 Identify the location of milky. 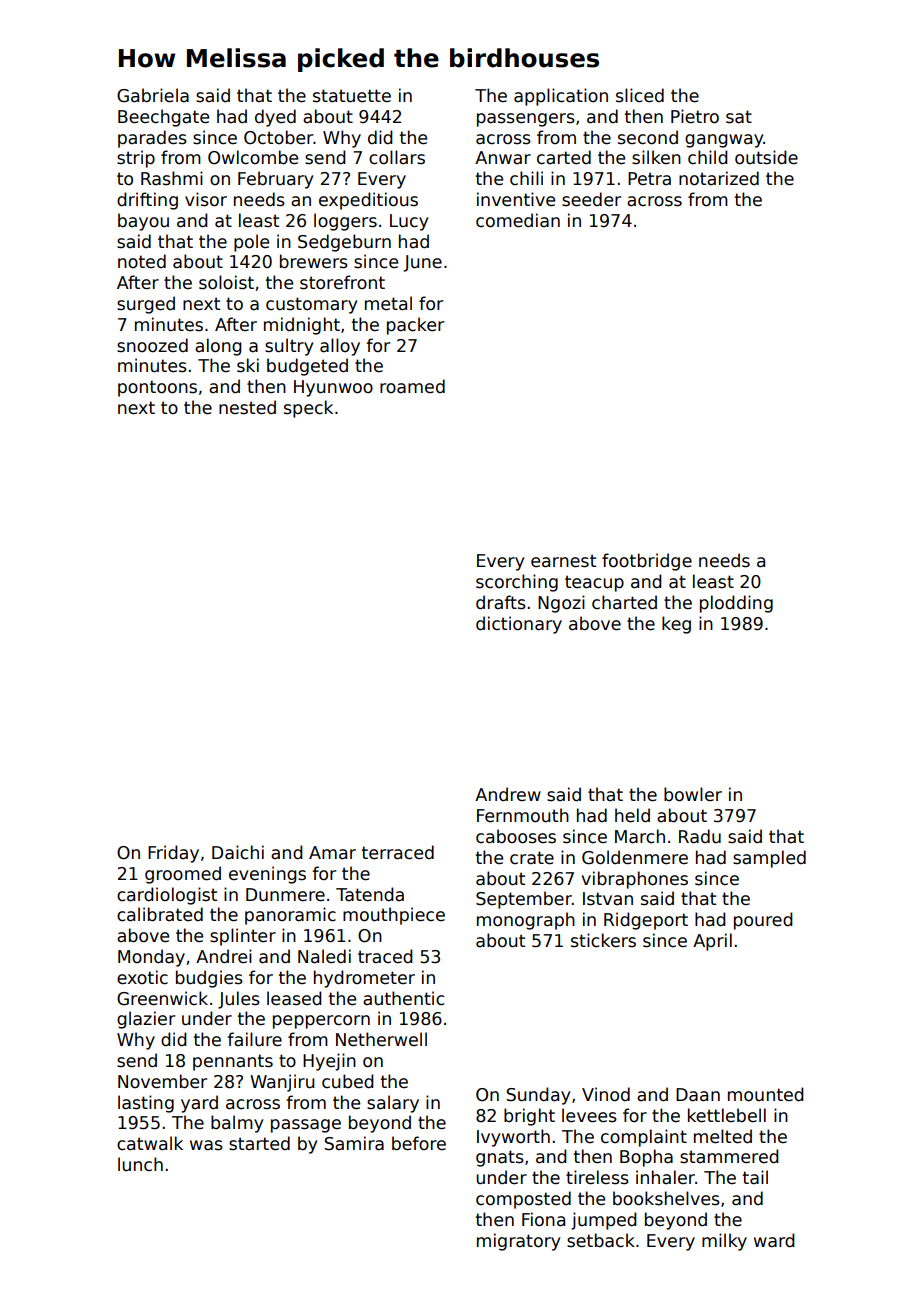
(724, 1242).
